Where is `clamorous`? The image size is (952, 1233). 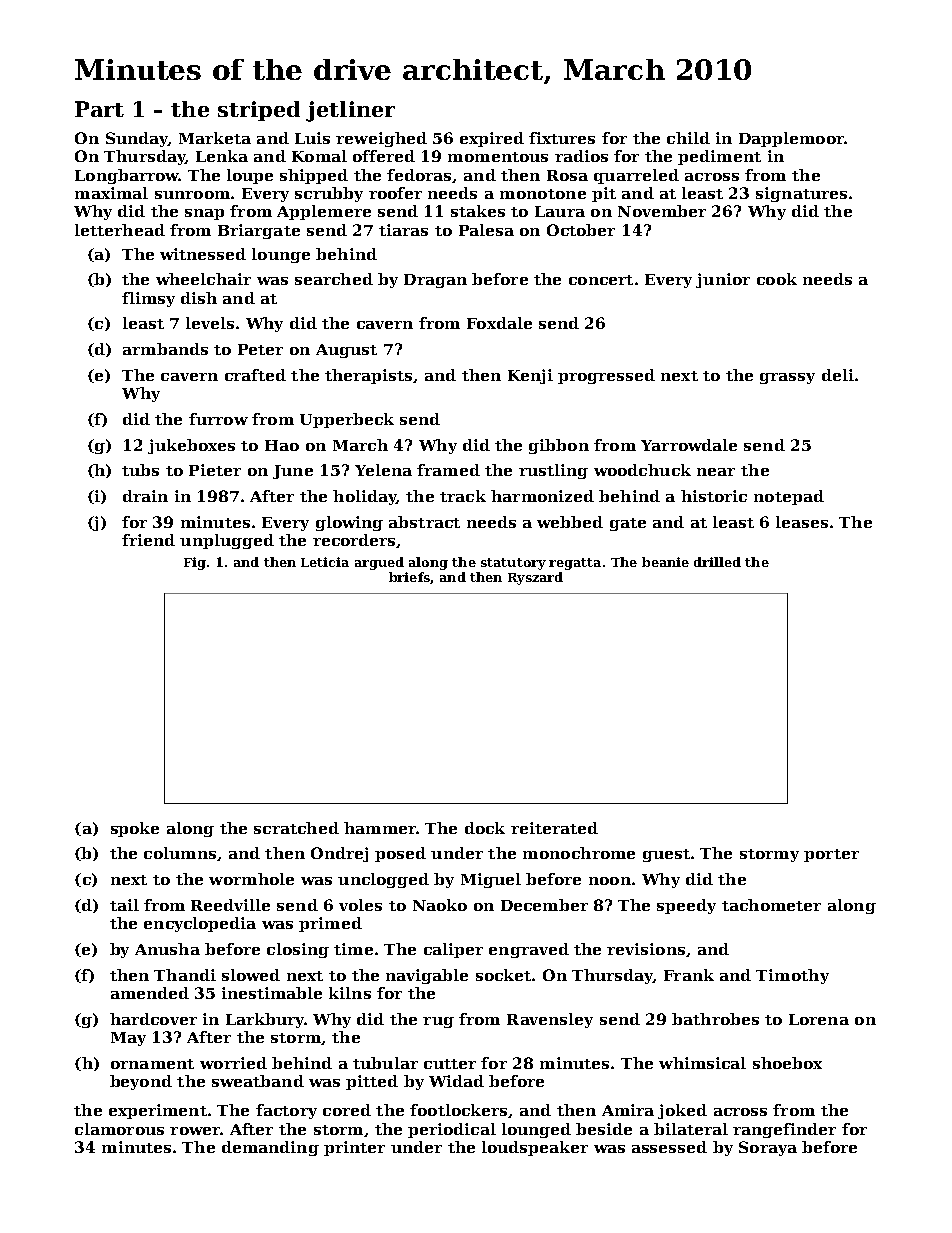
clamorous is located at coordinates (119, 1129).
